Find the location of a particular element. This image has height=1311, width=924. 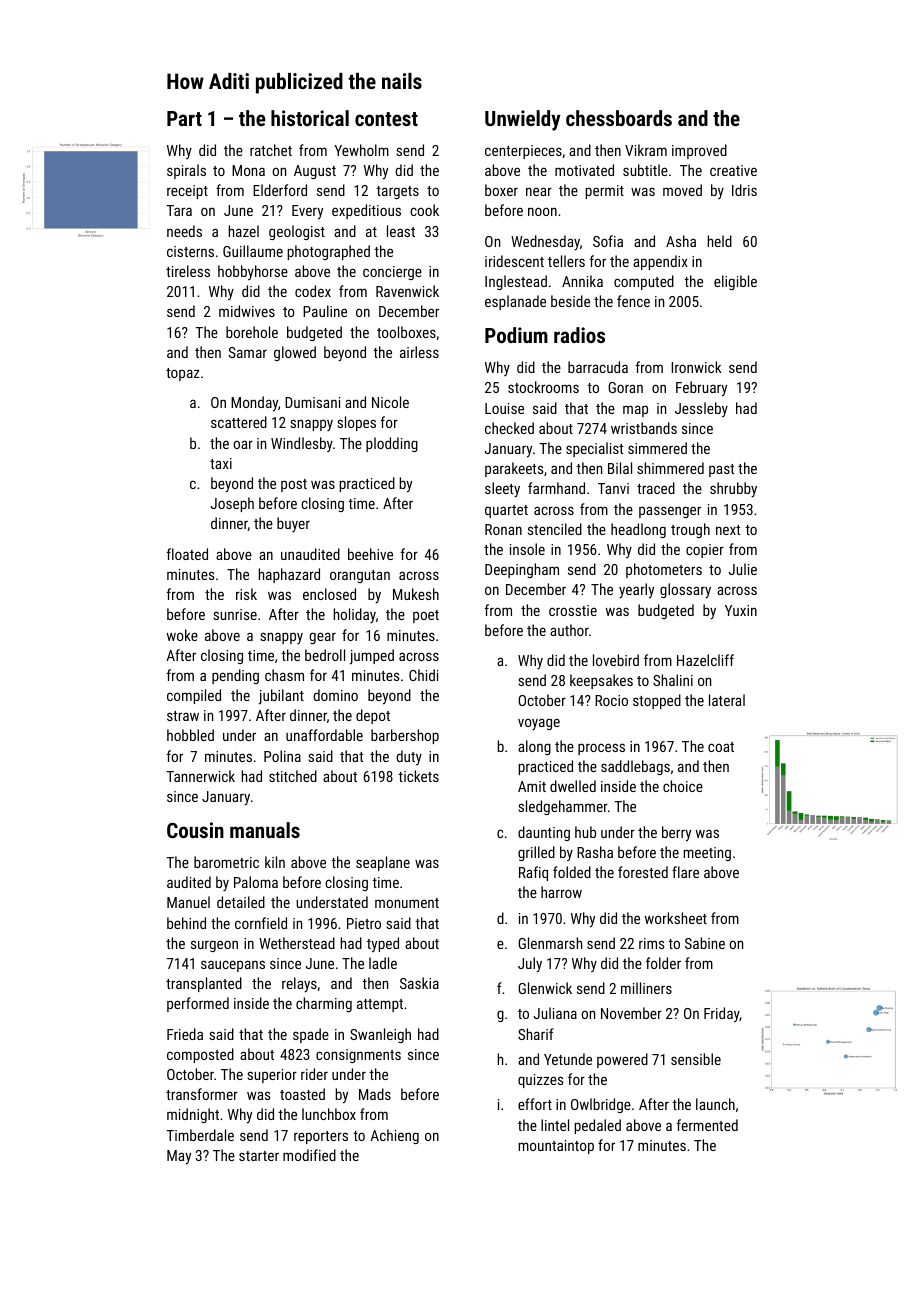

Vikram is located at coordinates (646, 150).
